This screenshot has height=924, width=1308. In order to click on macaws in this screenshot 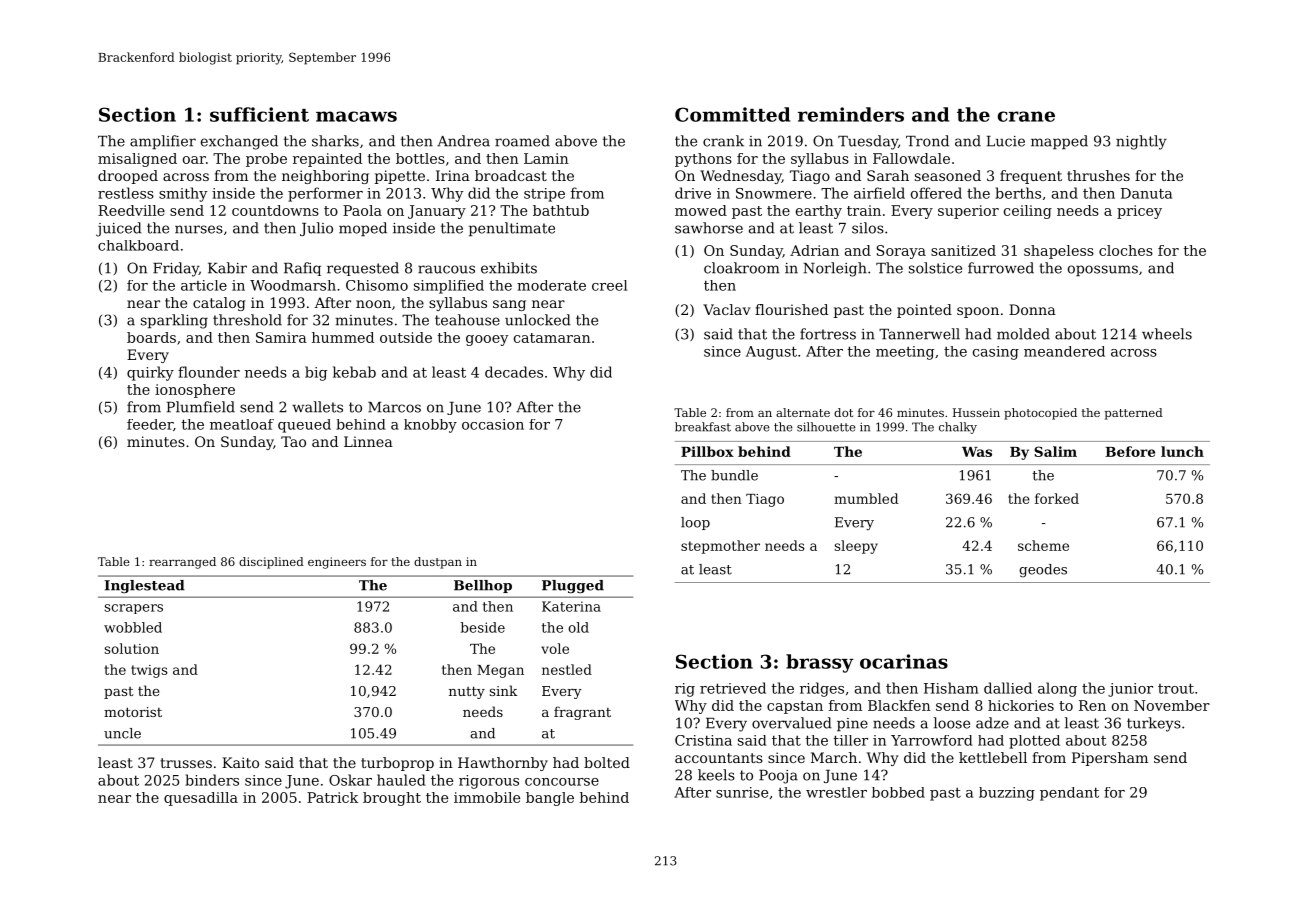, I will do `click(356, 116)`.
